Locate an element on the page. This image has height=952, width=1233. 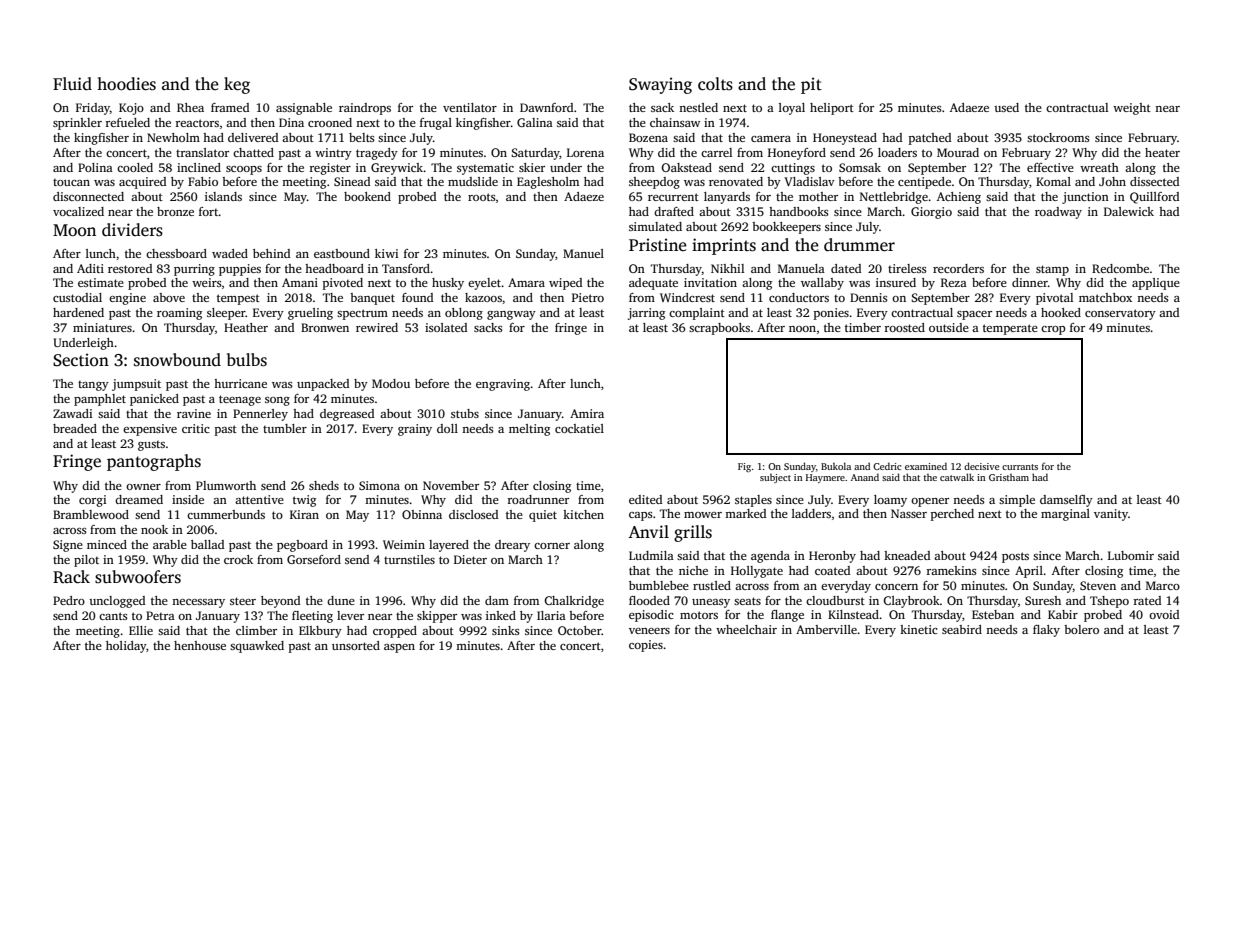
Bozena is located at coordinates (648, 137).
